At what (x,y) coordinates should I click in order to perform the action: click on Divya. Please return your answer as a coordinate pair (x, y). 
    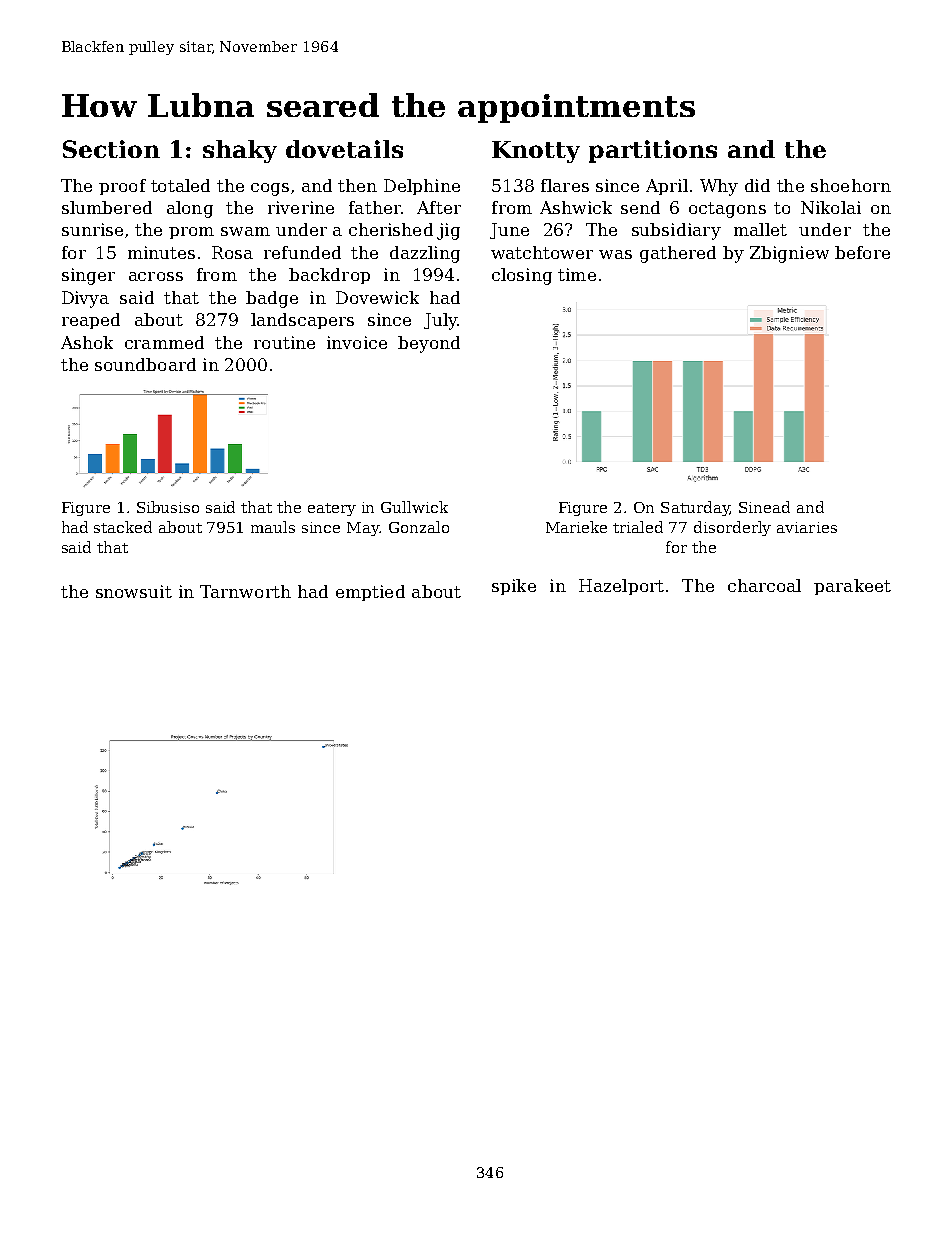
    Looking at the image, I should click on (85, 299).
